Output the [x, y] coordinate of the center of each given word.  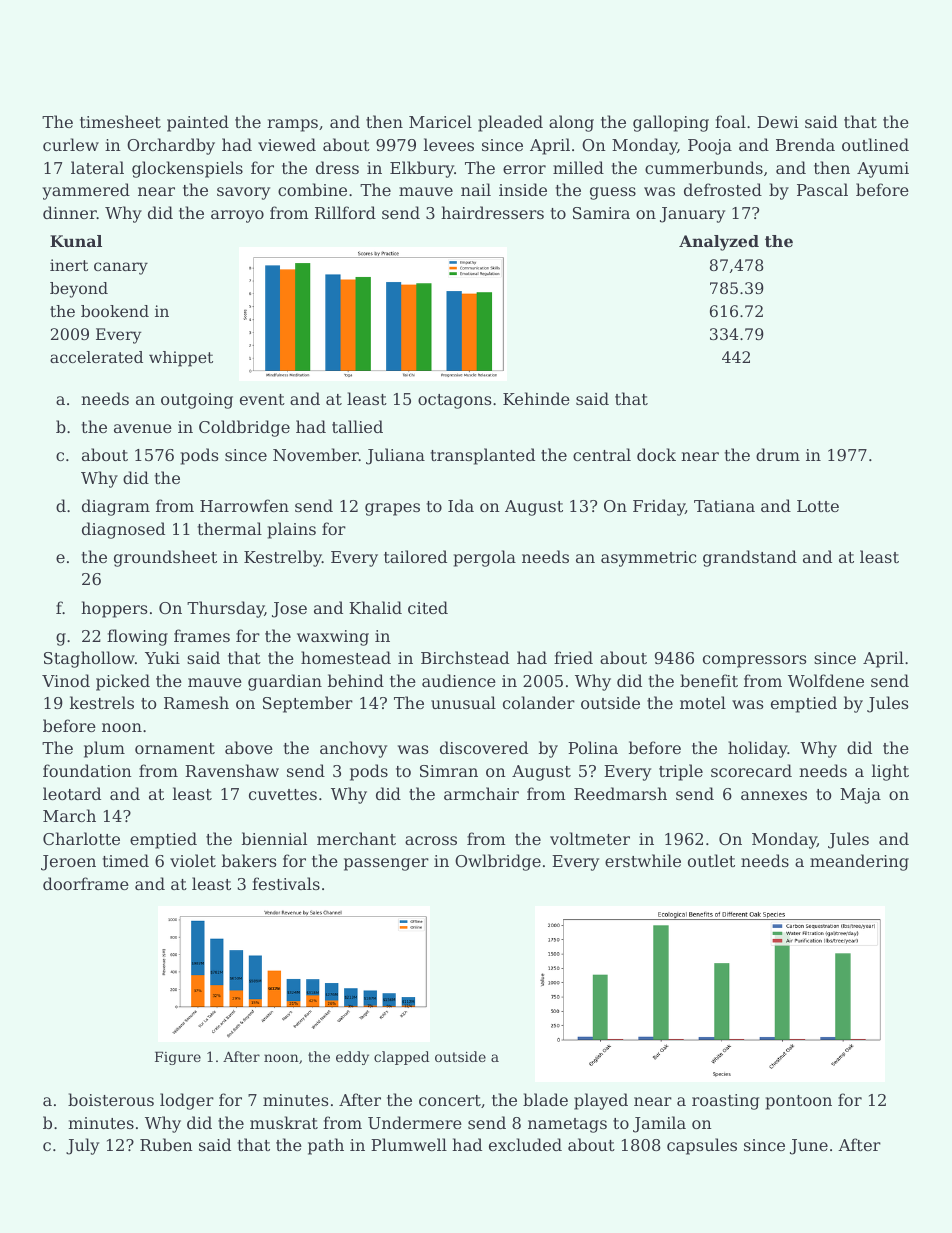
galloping [671, 123]
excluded [525, 1144]
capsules [702, 1146]
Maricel [440, 121]
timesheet [120, 121]
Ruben [166, 1144]
